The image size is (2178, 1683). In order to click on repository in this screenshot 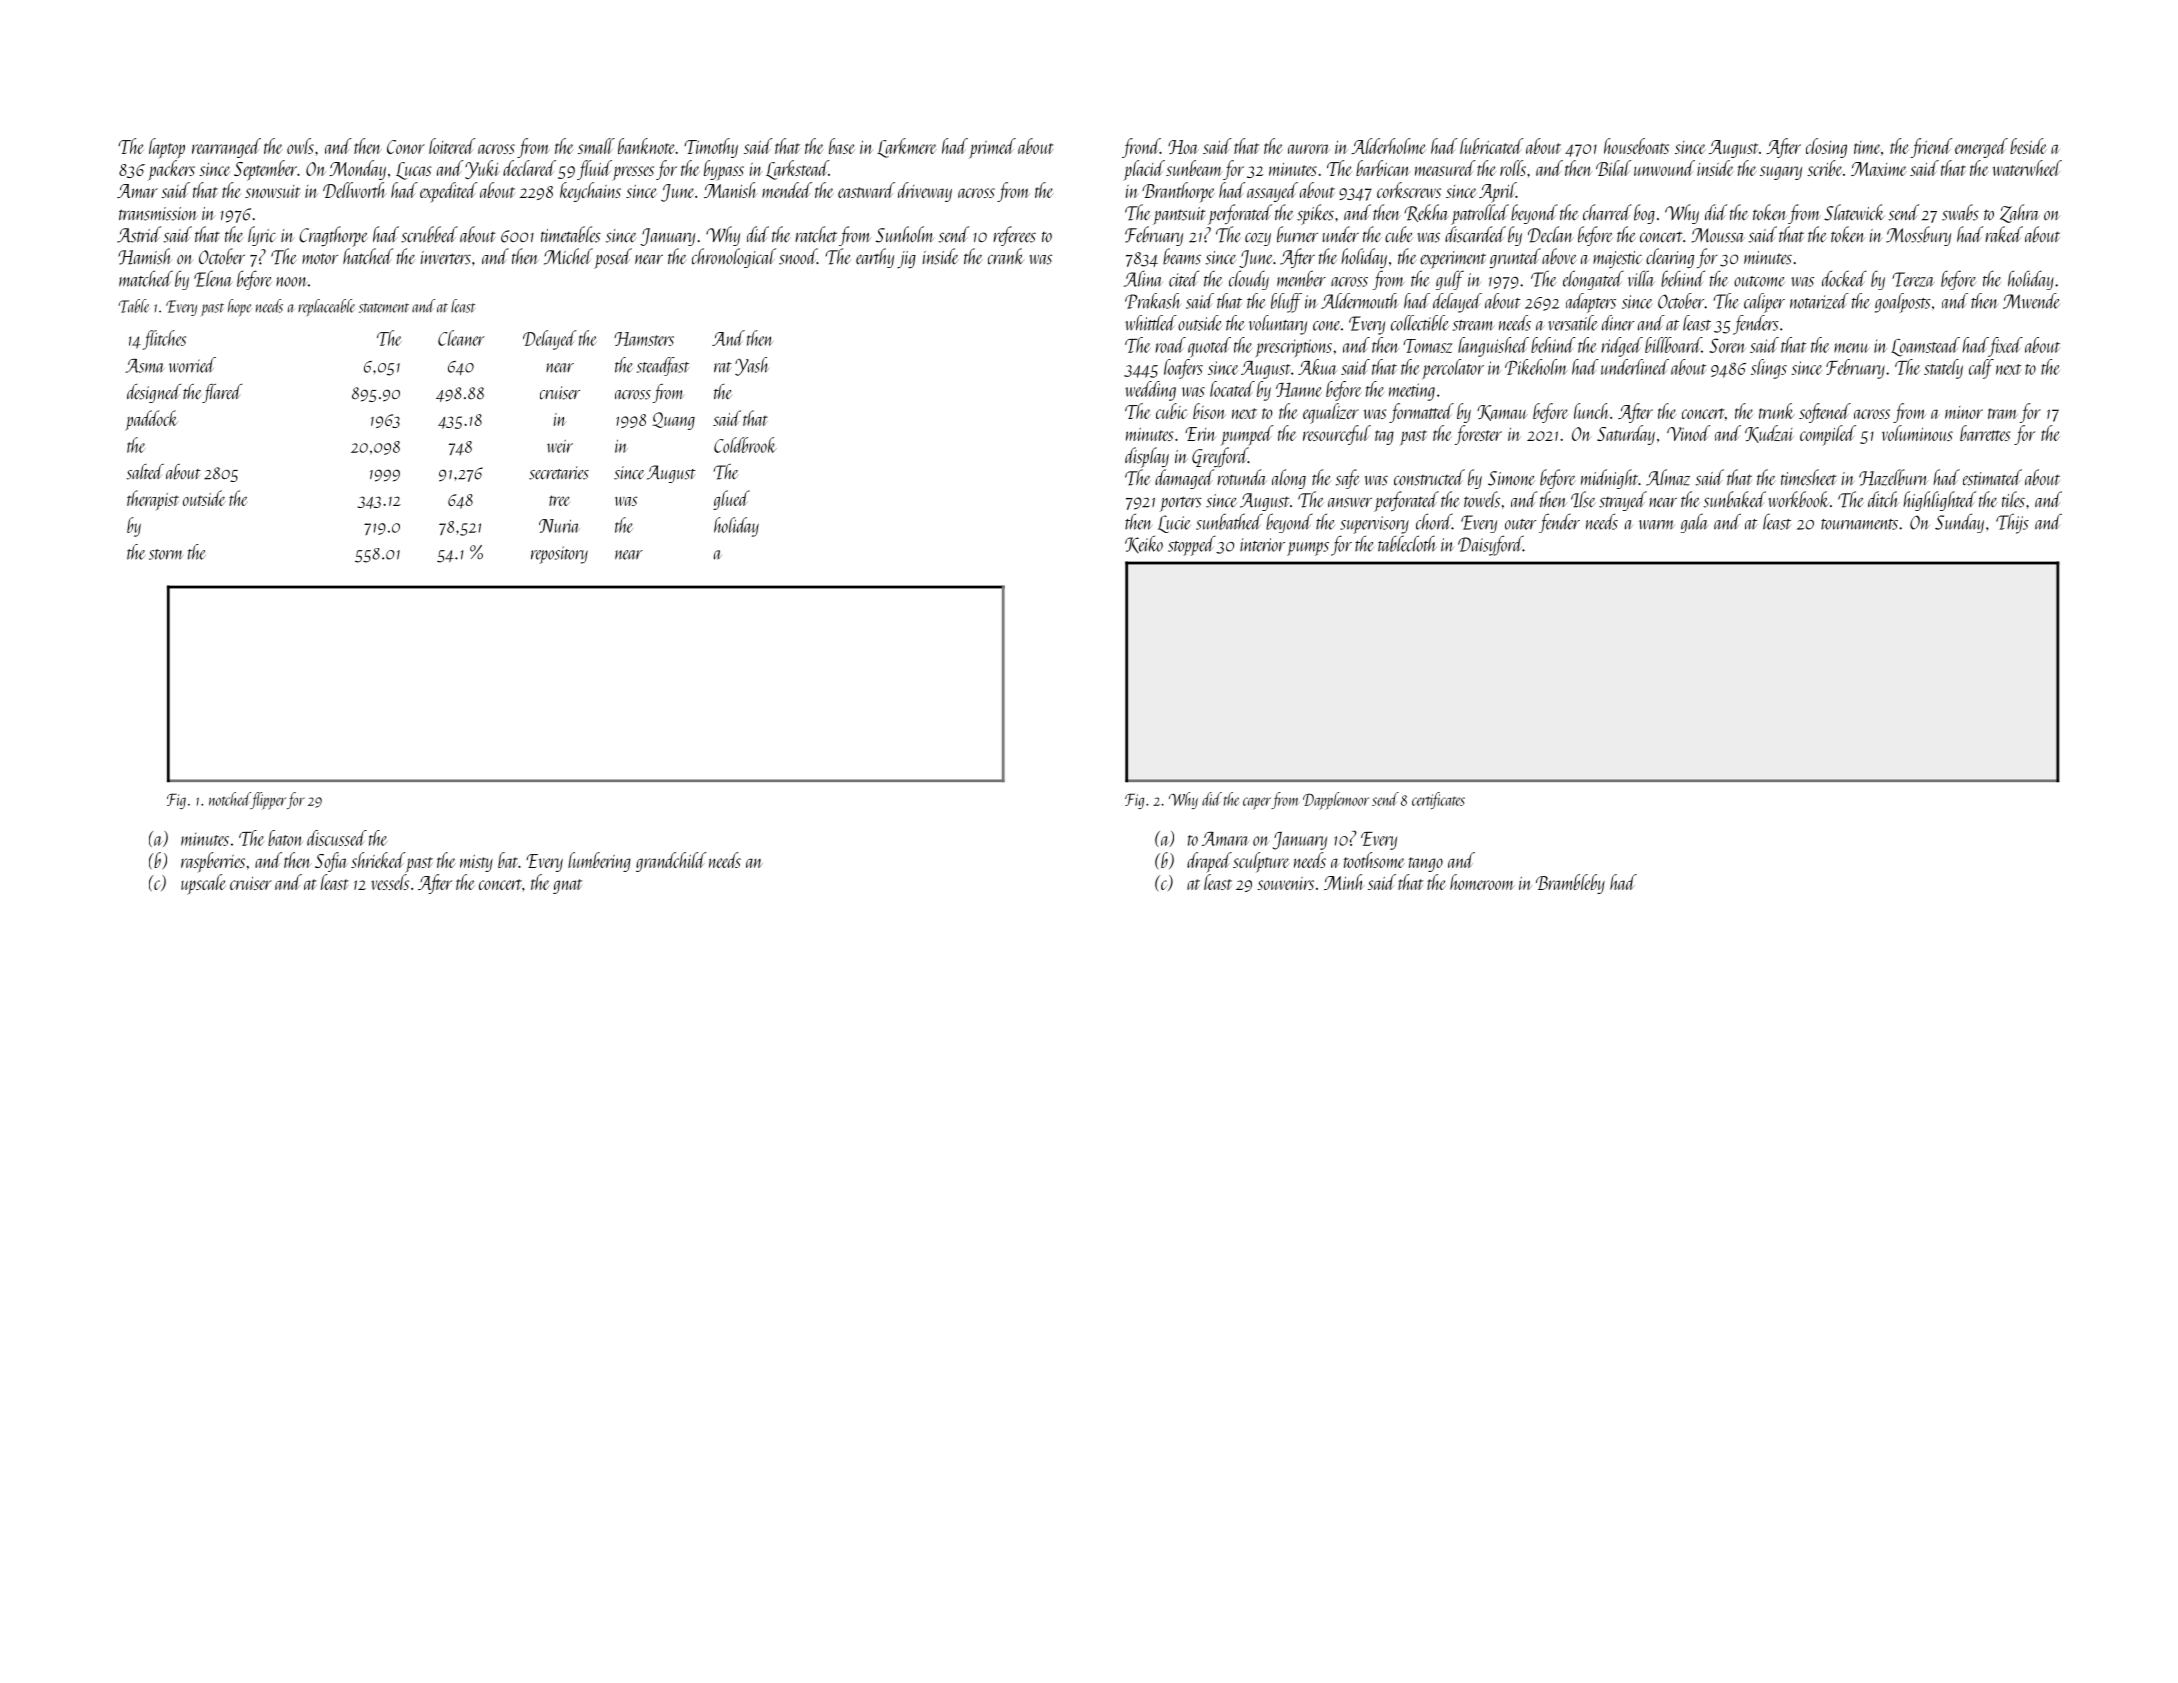, I will do `click(559, 555)`.
